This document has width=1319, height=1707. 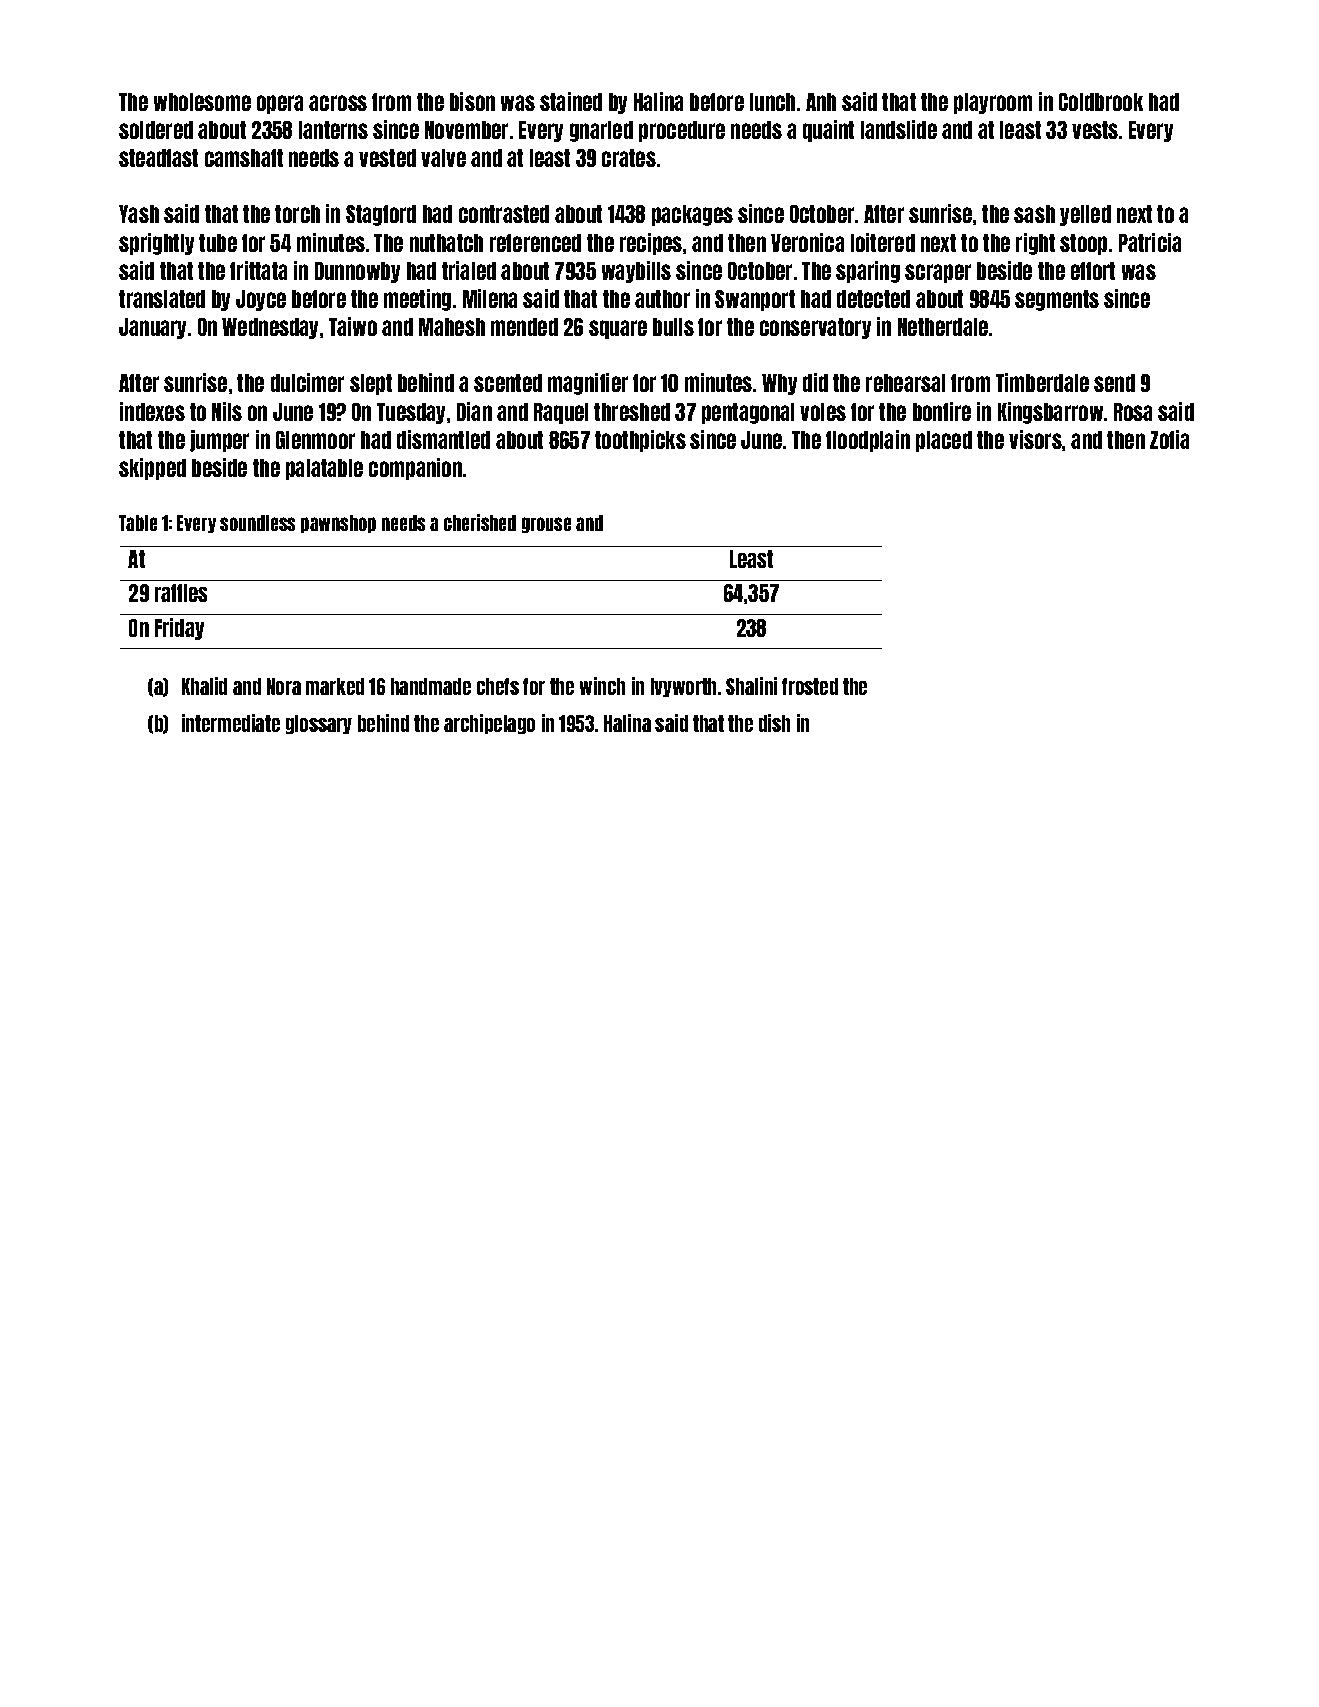 What do you see at coordinates (315, 440) in the document?
I see `Glenmoor` at bounding box center [315, 440].
